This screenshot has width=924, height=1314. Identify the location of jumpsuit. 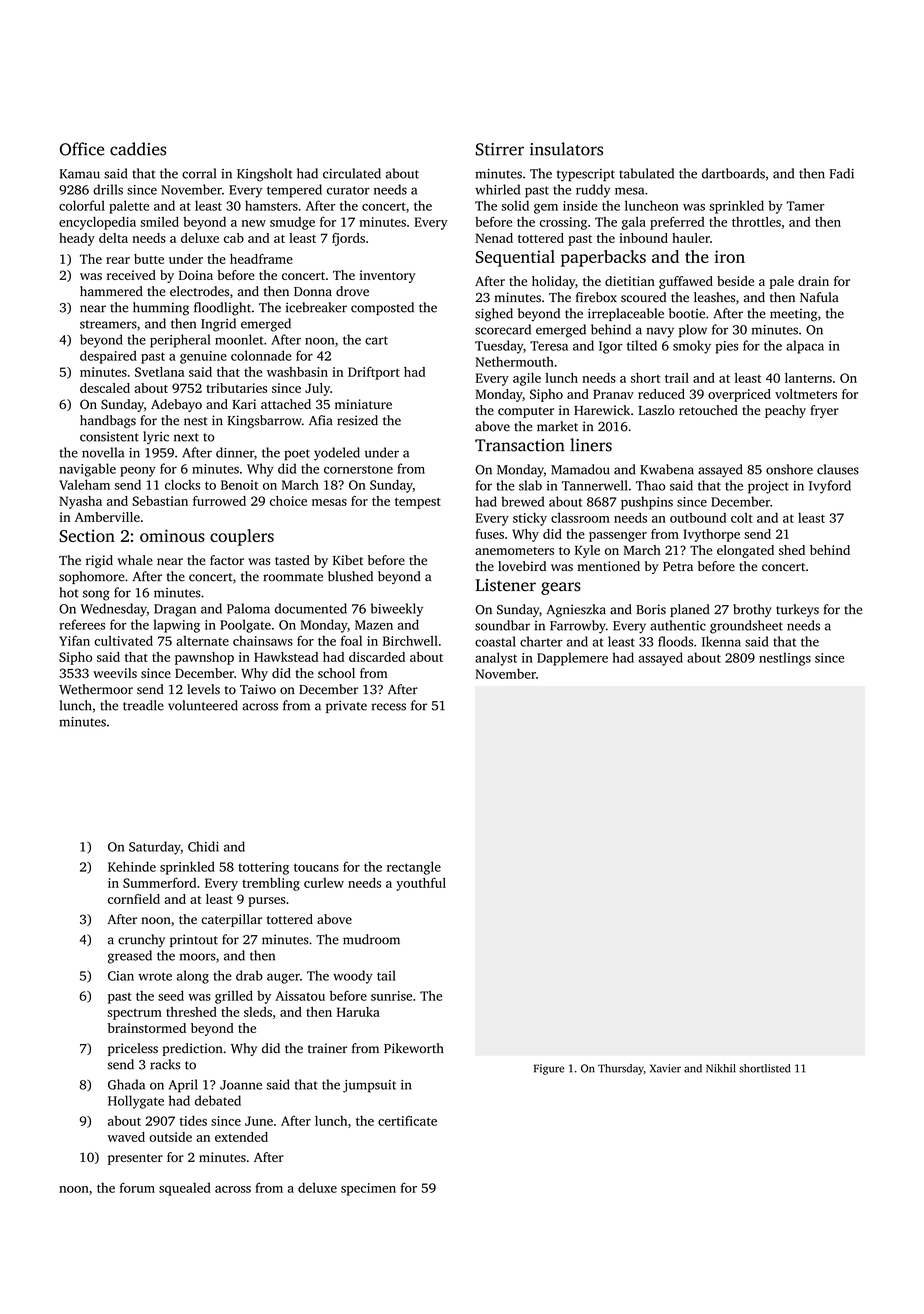
(369, 1086).
